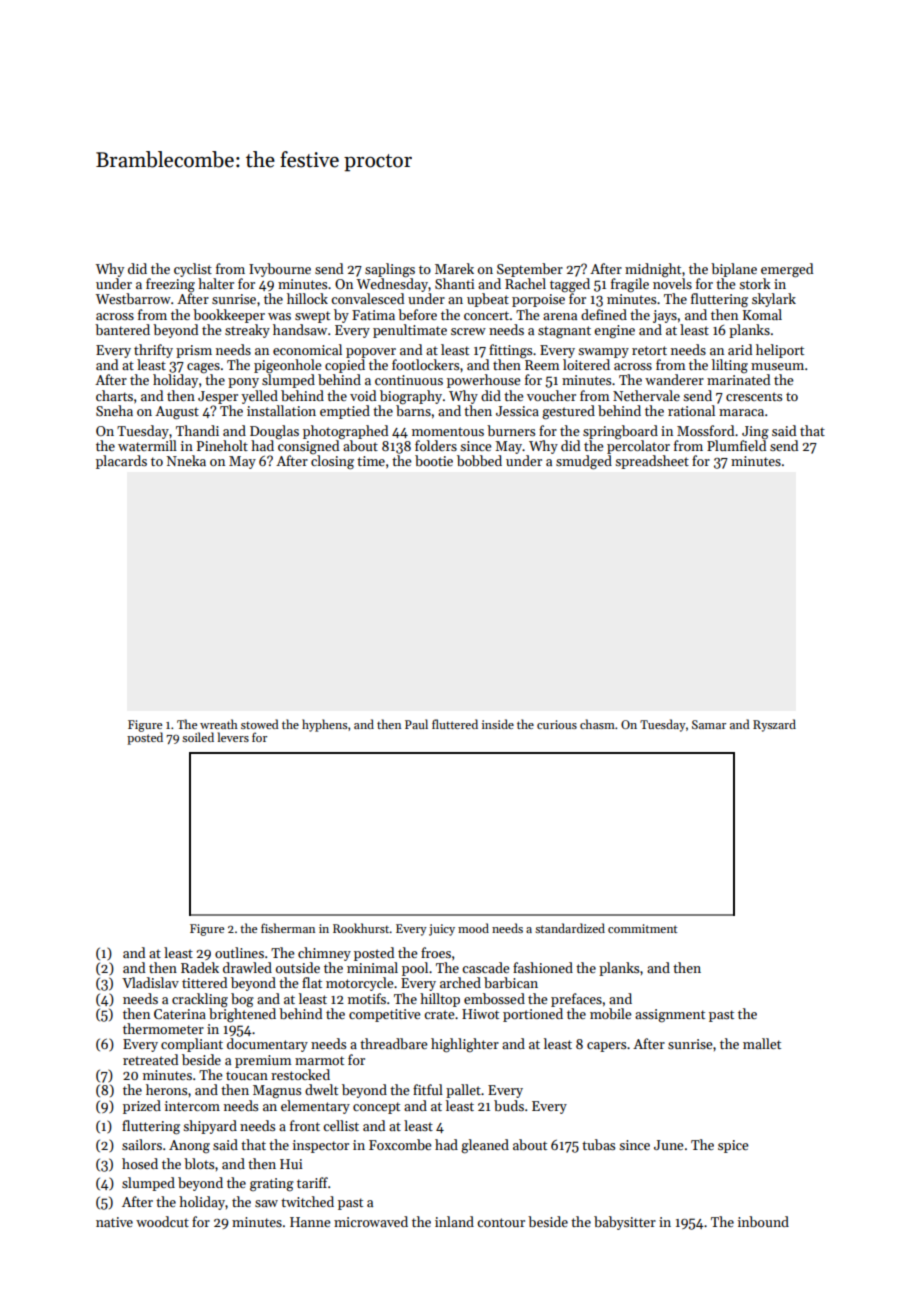 The width and height of the screenshot is (924, 1314). What do you see at coordinates (291, 1164) in the screenshot?
I see `Hui` at bounding box center [291, 1164].
